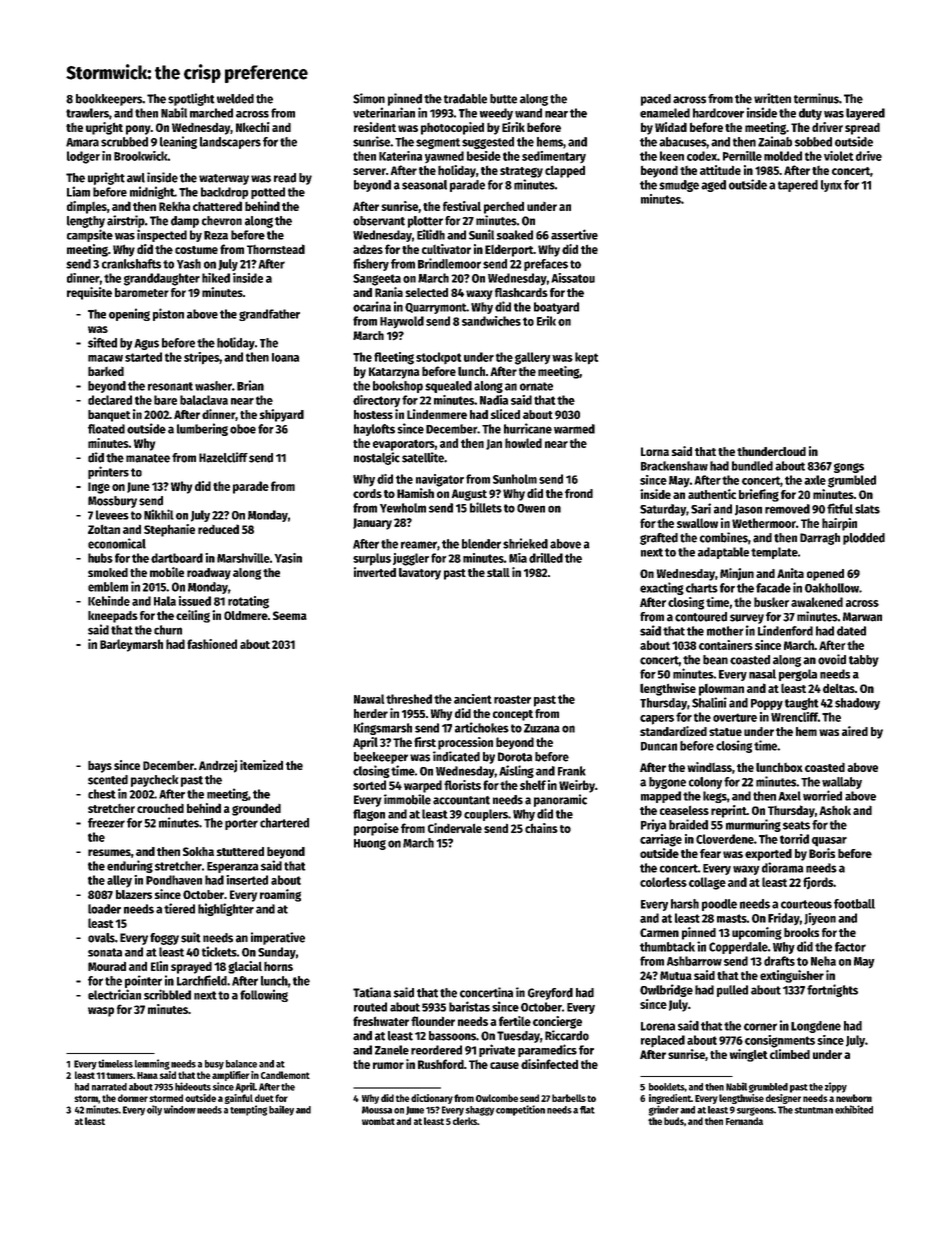 This image has width=952, height=1233. I want to click on nasal, so click(762, 674).
